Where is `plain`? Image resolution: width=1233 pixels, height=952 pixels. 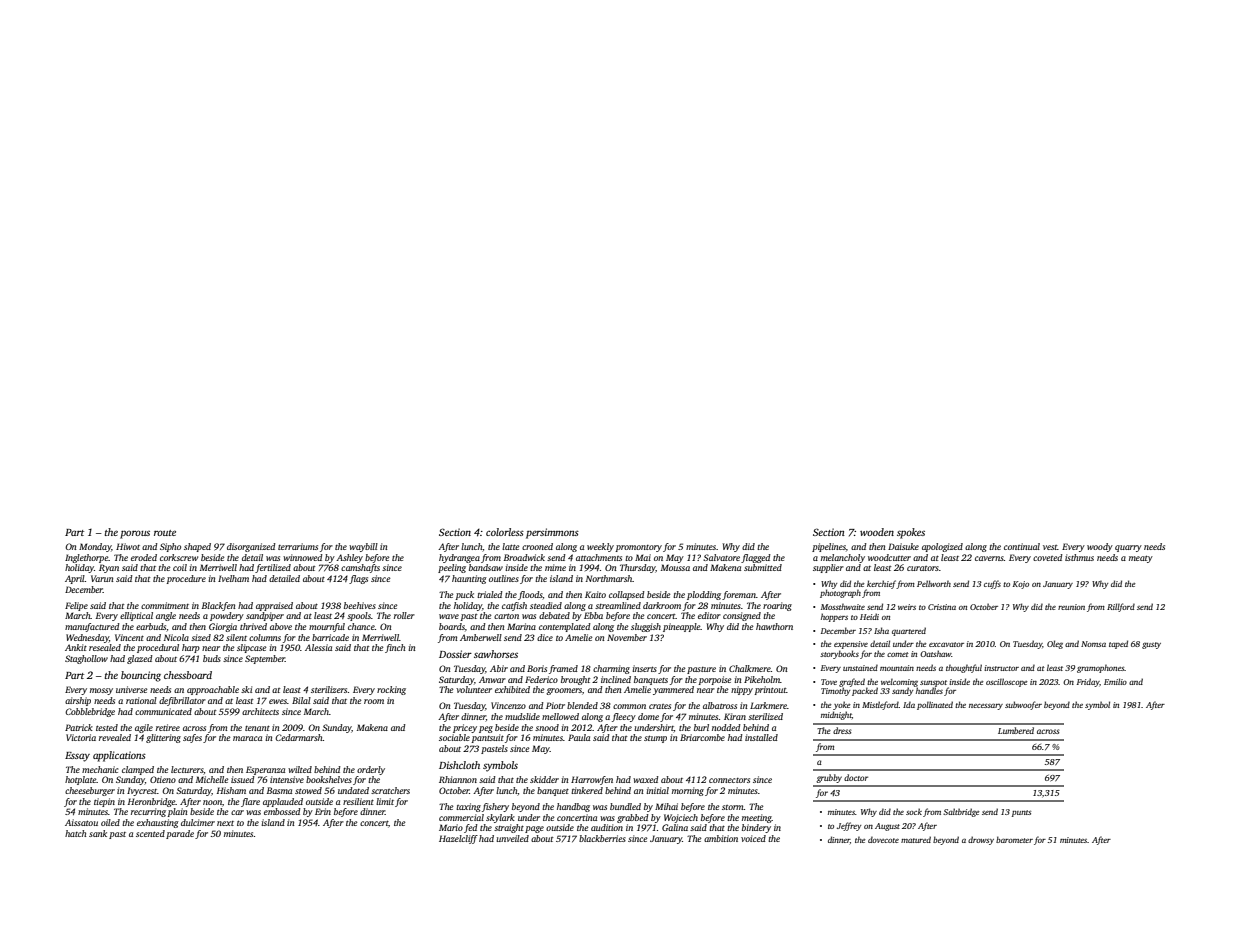
plain is located at coordinates (177, 812).
